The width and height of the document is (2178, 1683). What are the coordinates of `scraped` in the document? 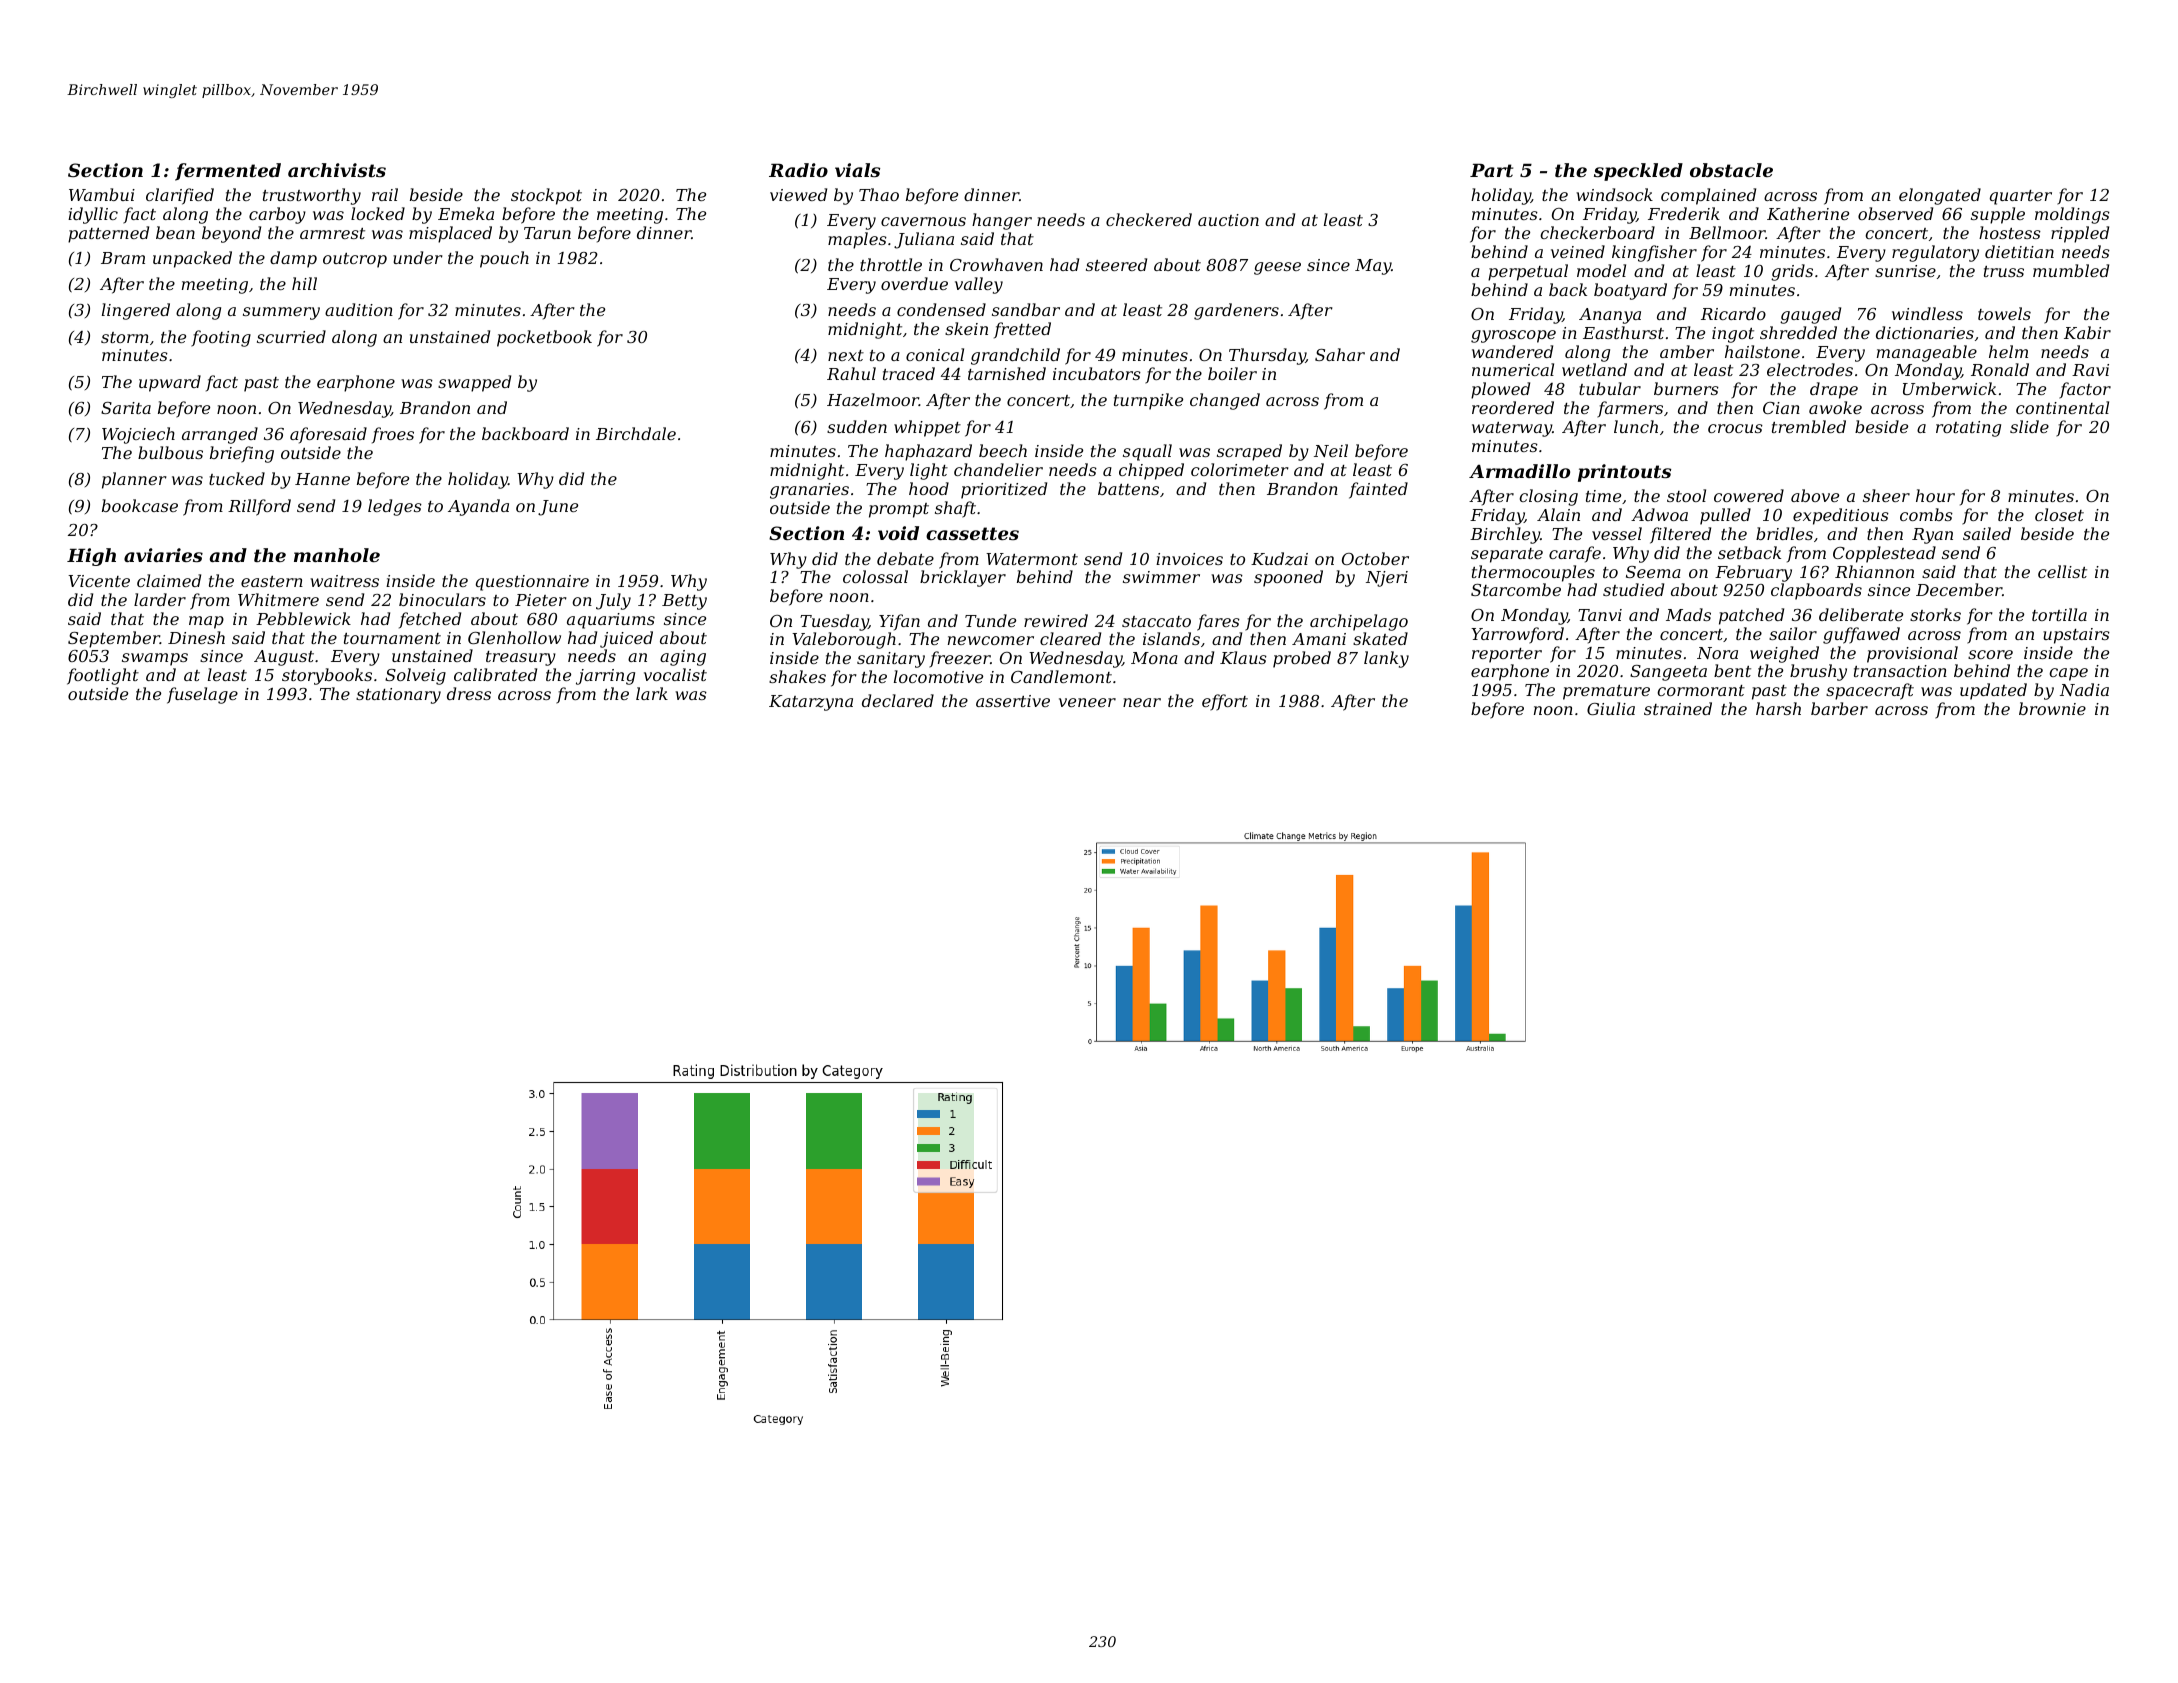 It's located at (1249, 452).
